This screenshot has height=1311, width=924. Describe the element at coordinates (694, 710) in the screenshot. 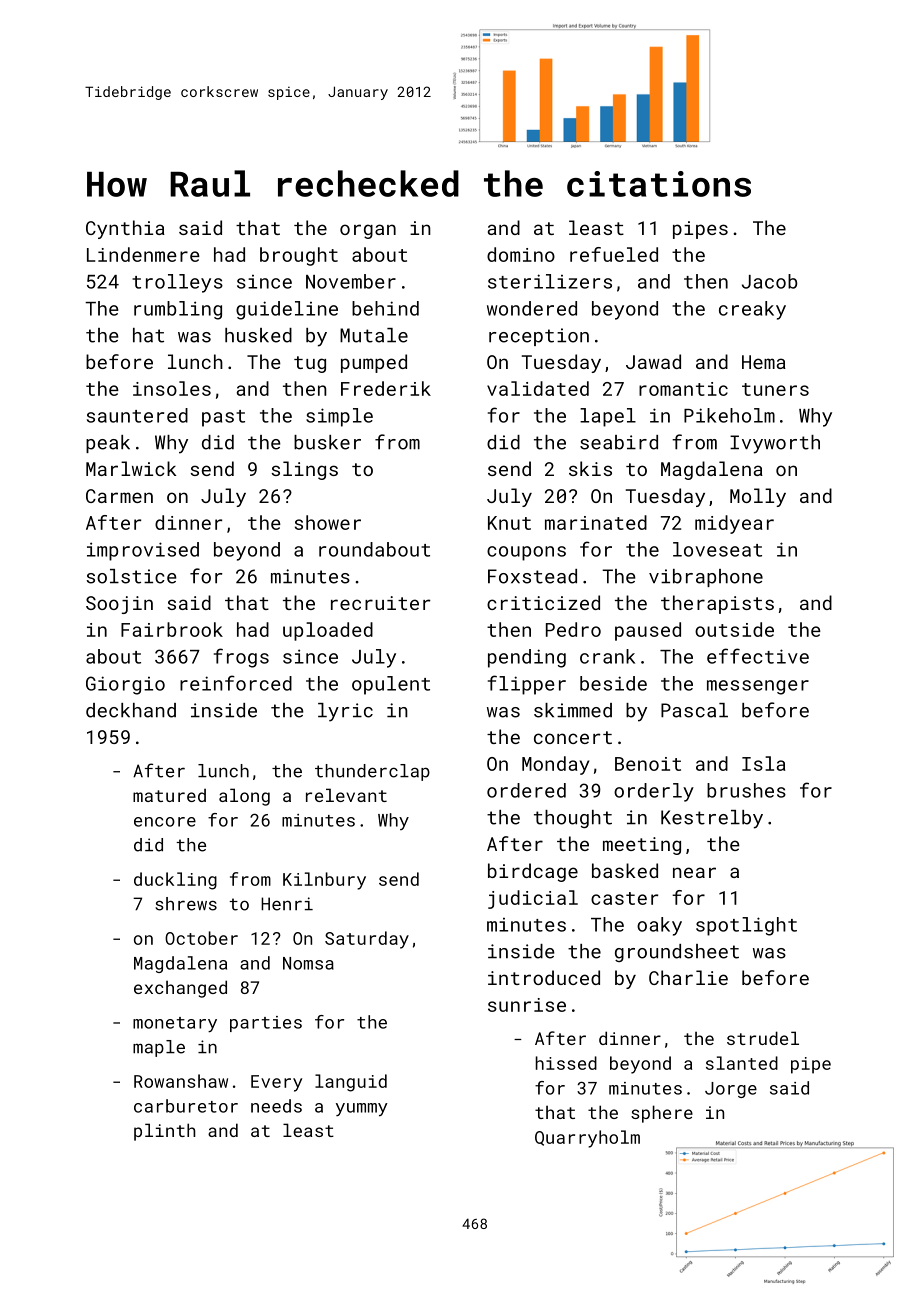

I see `Pascal` at that location.
